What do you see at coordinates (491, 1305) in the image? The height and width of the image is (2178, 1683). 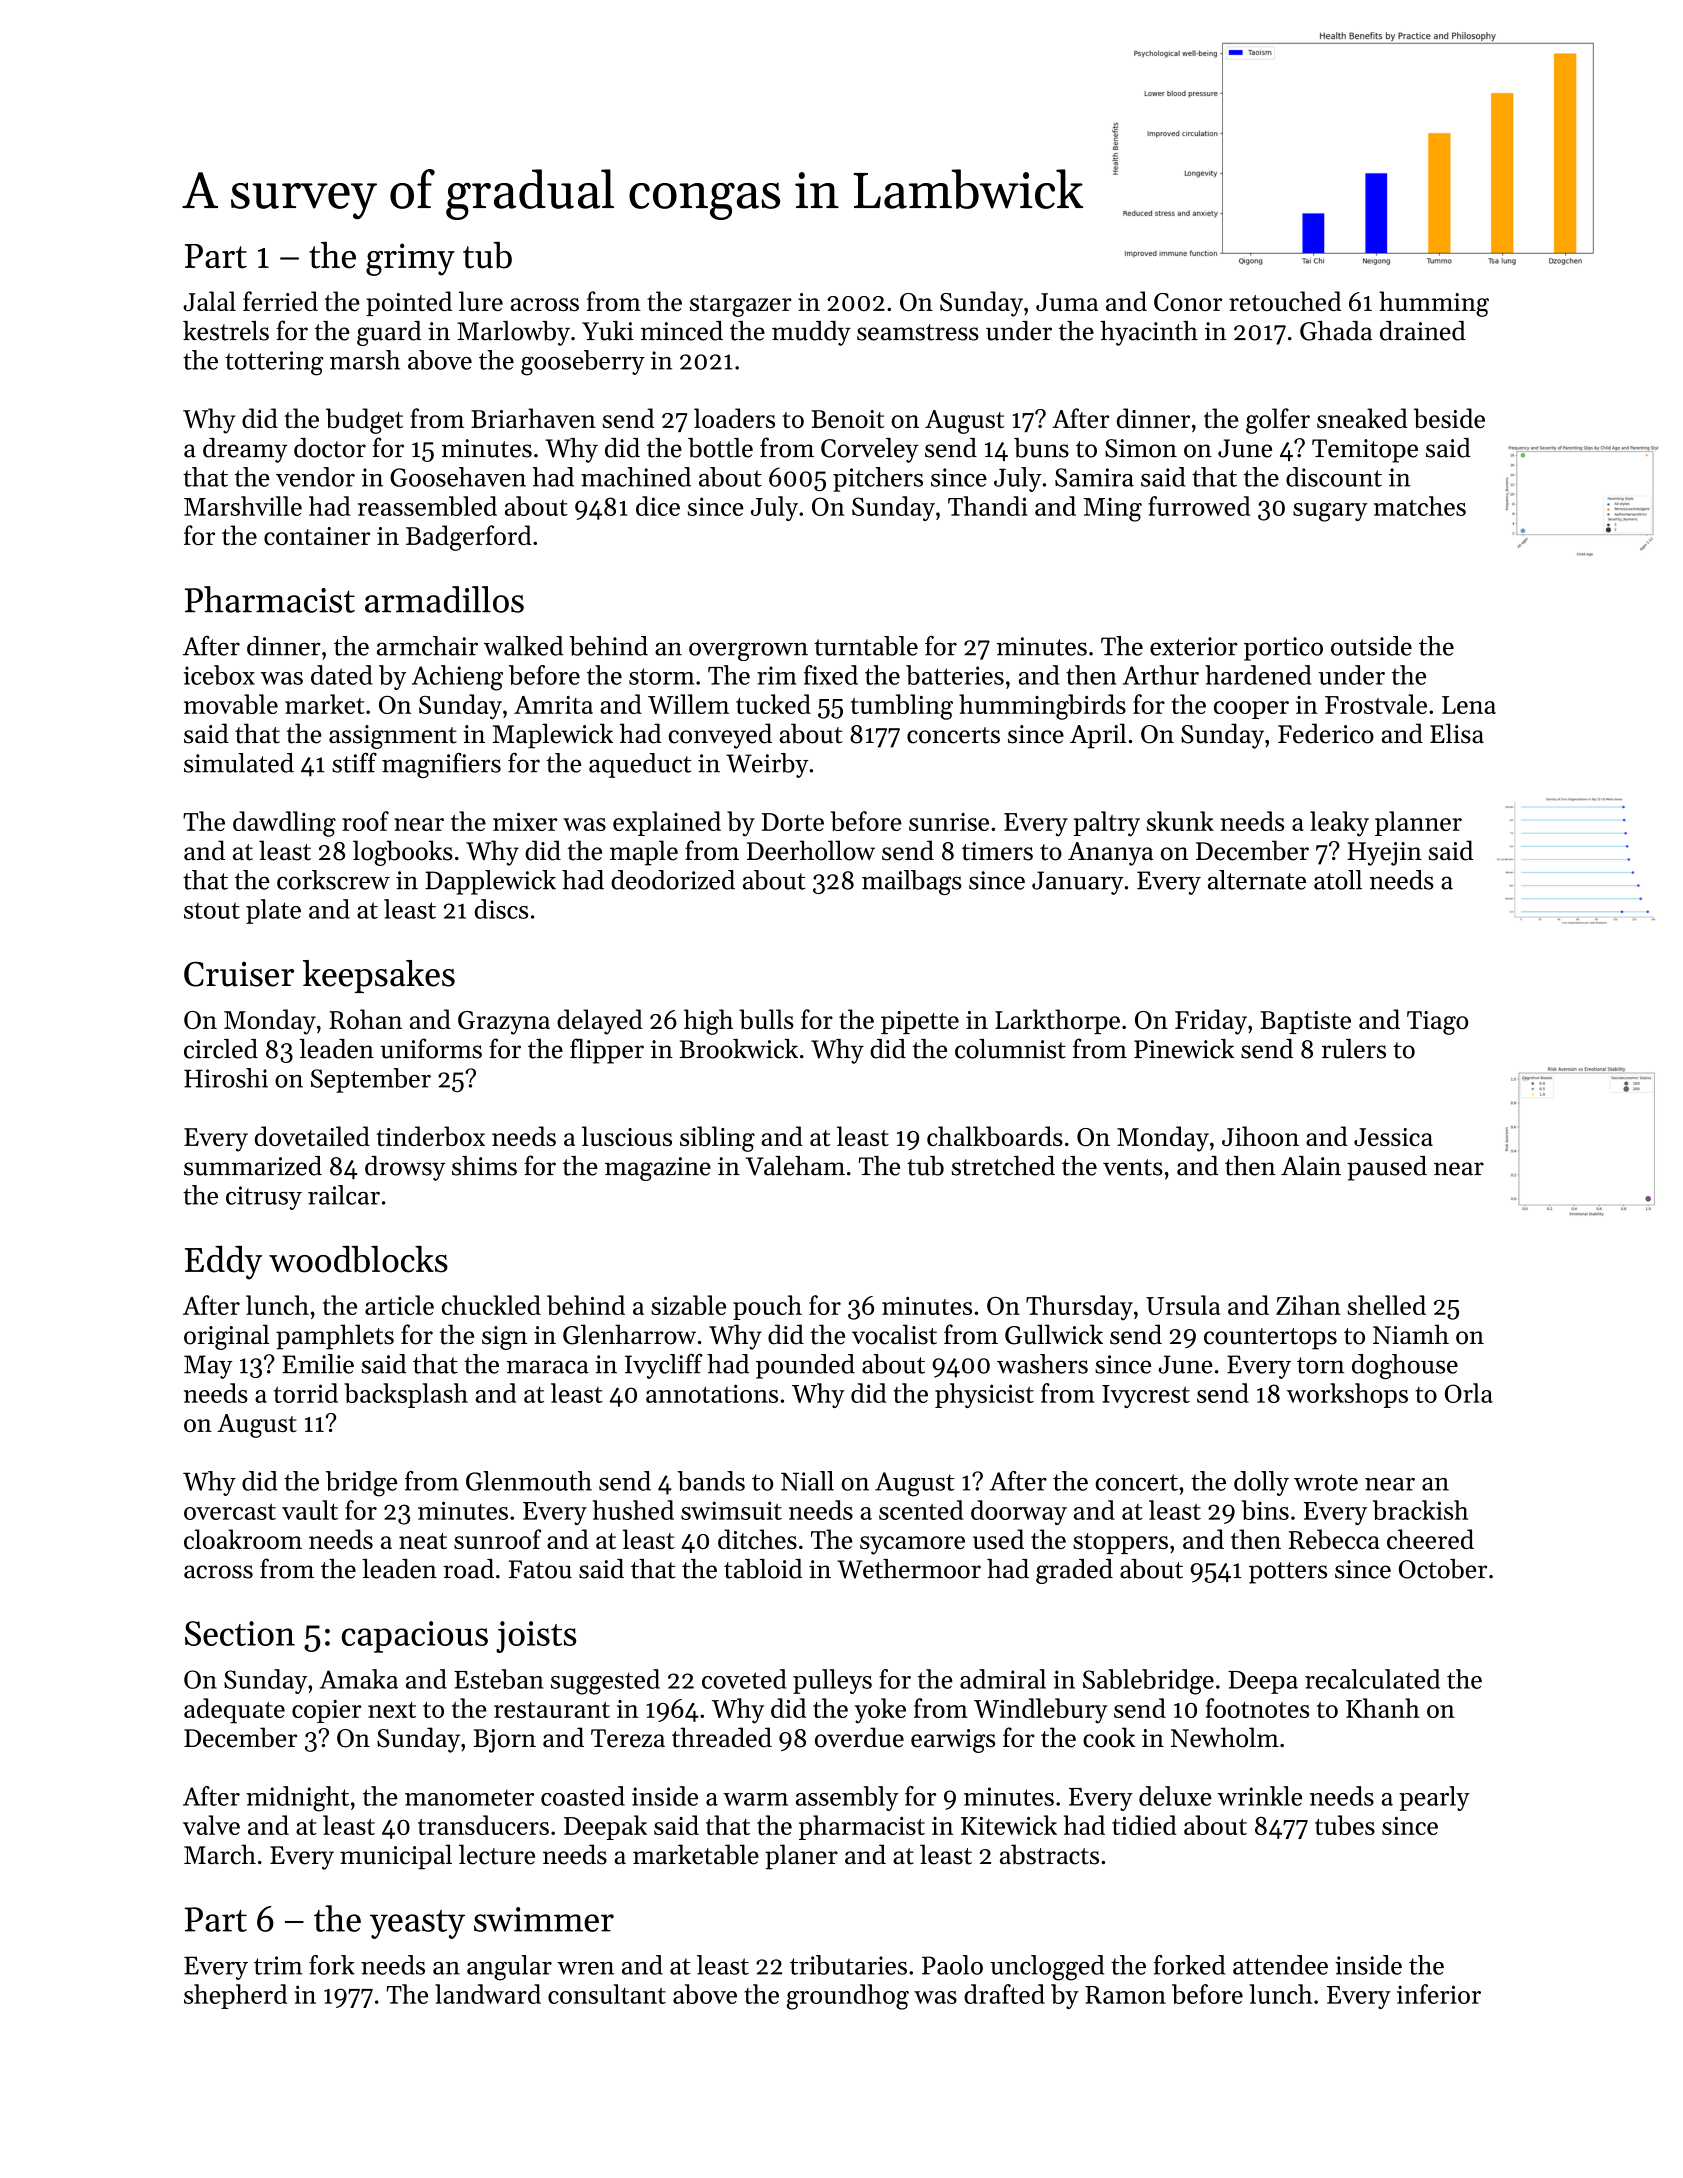 I see `chuckled` at bounding box center [491, 1305].
